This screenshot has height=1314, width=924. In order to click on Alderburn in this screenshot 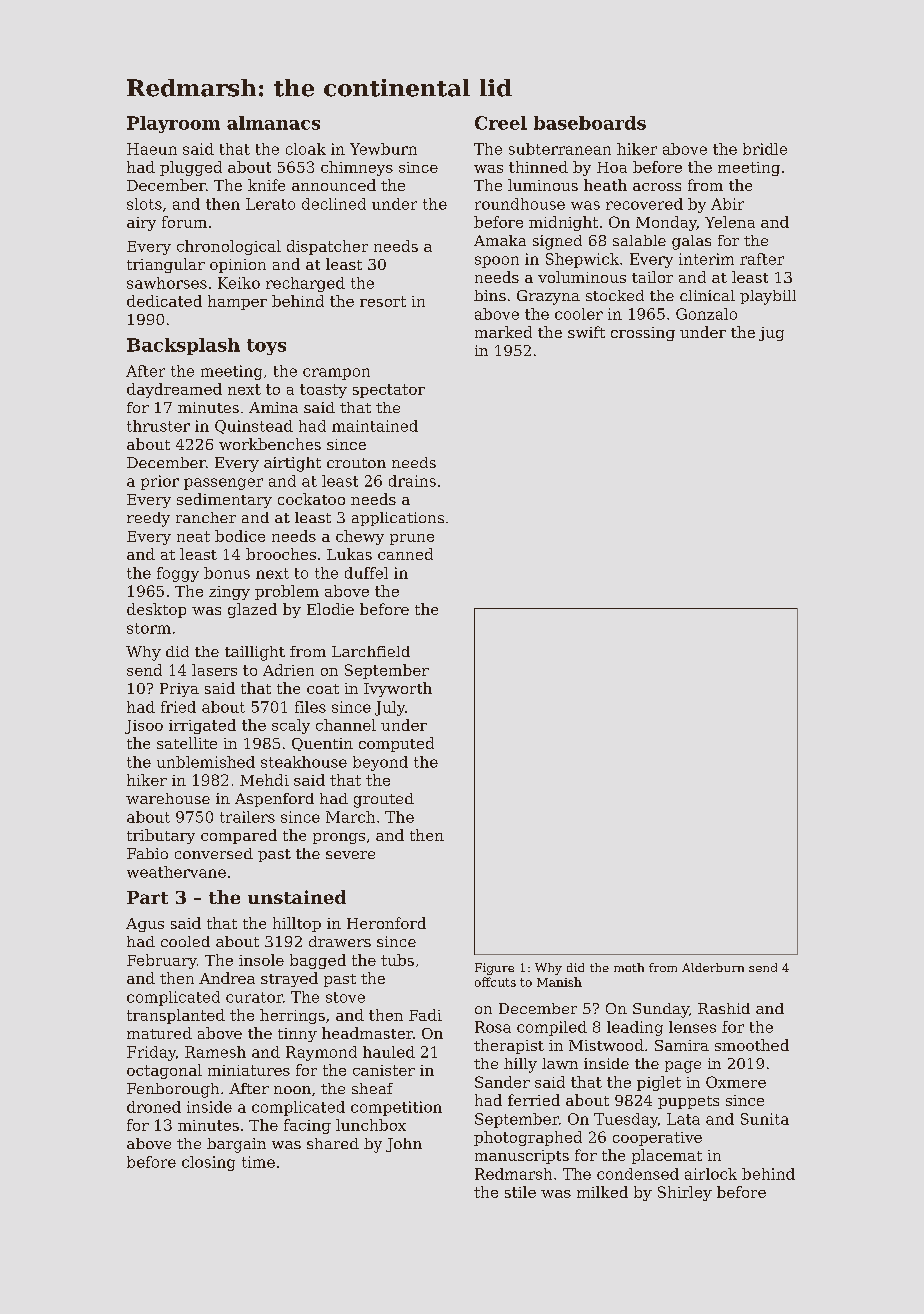, I will do `click(713, 967)`.
